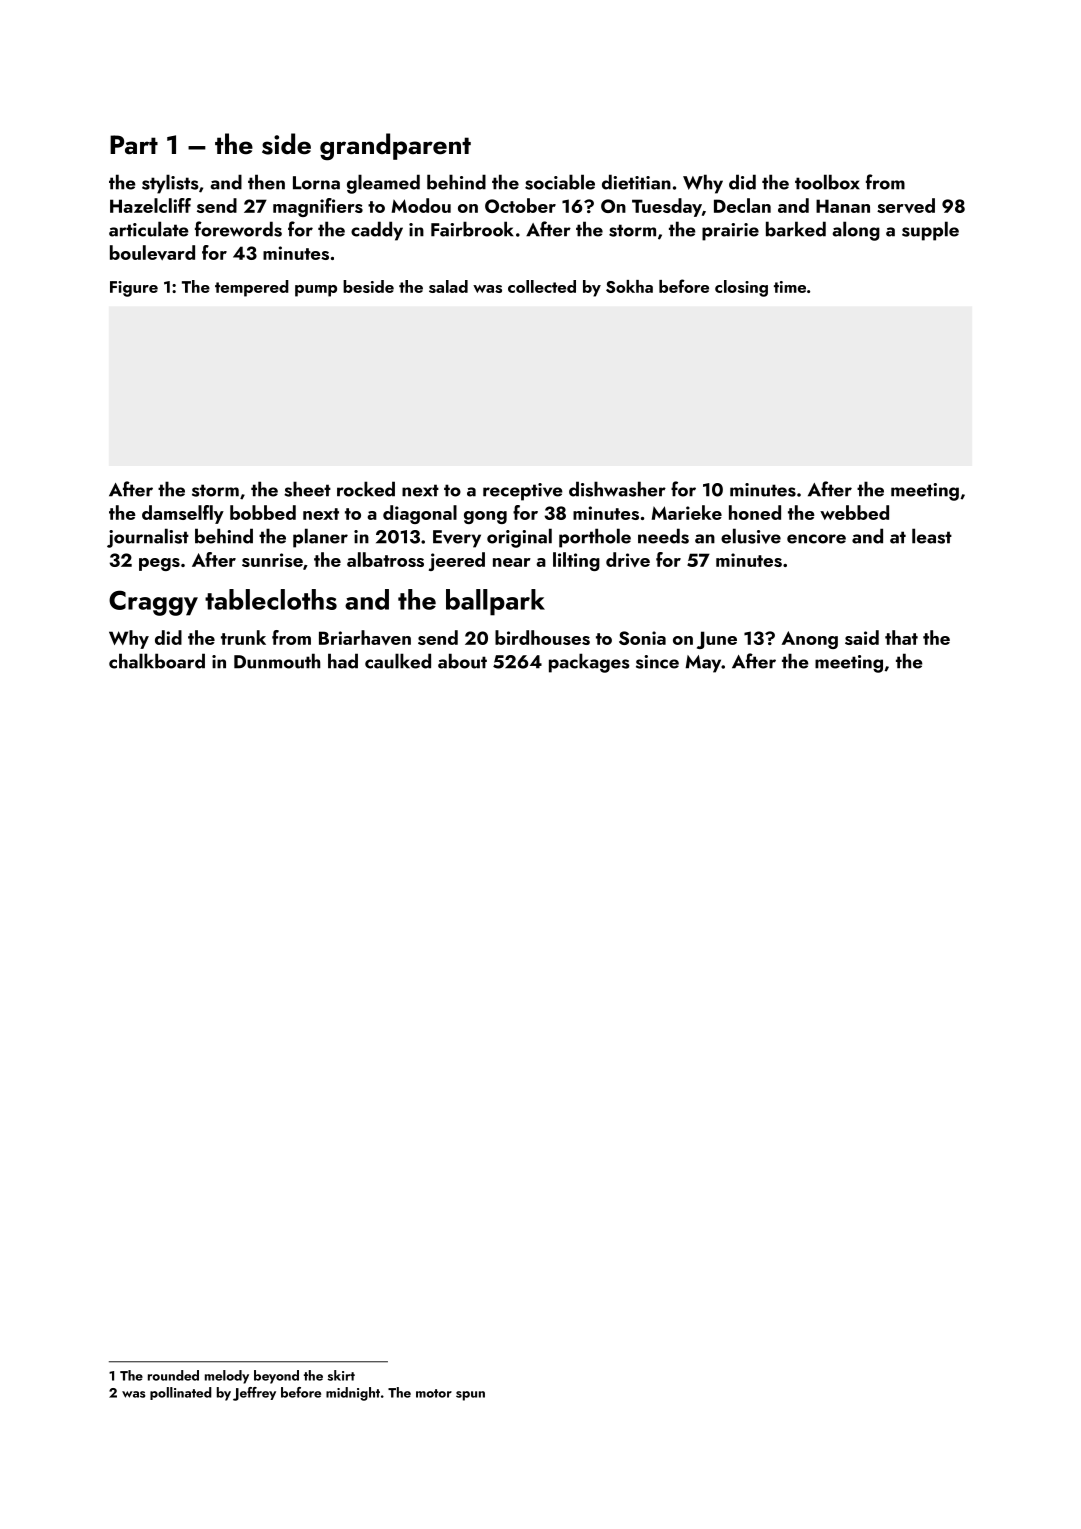  What do you see at coordinates (901, 637) in the page?
I see `that` at bounding box center [901, 637].
